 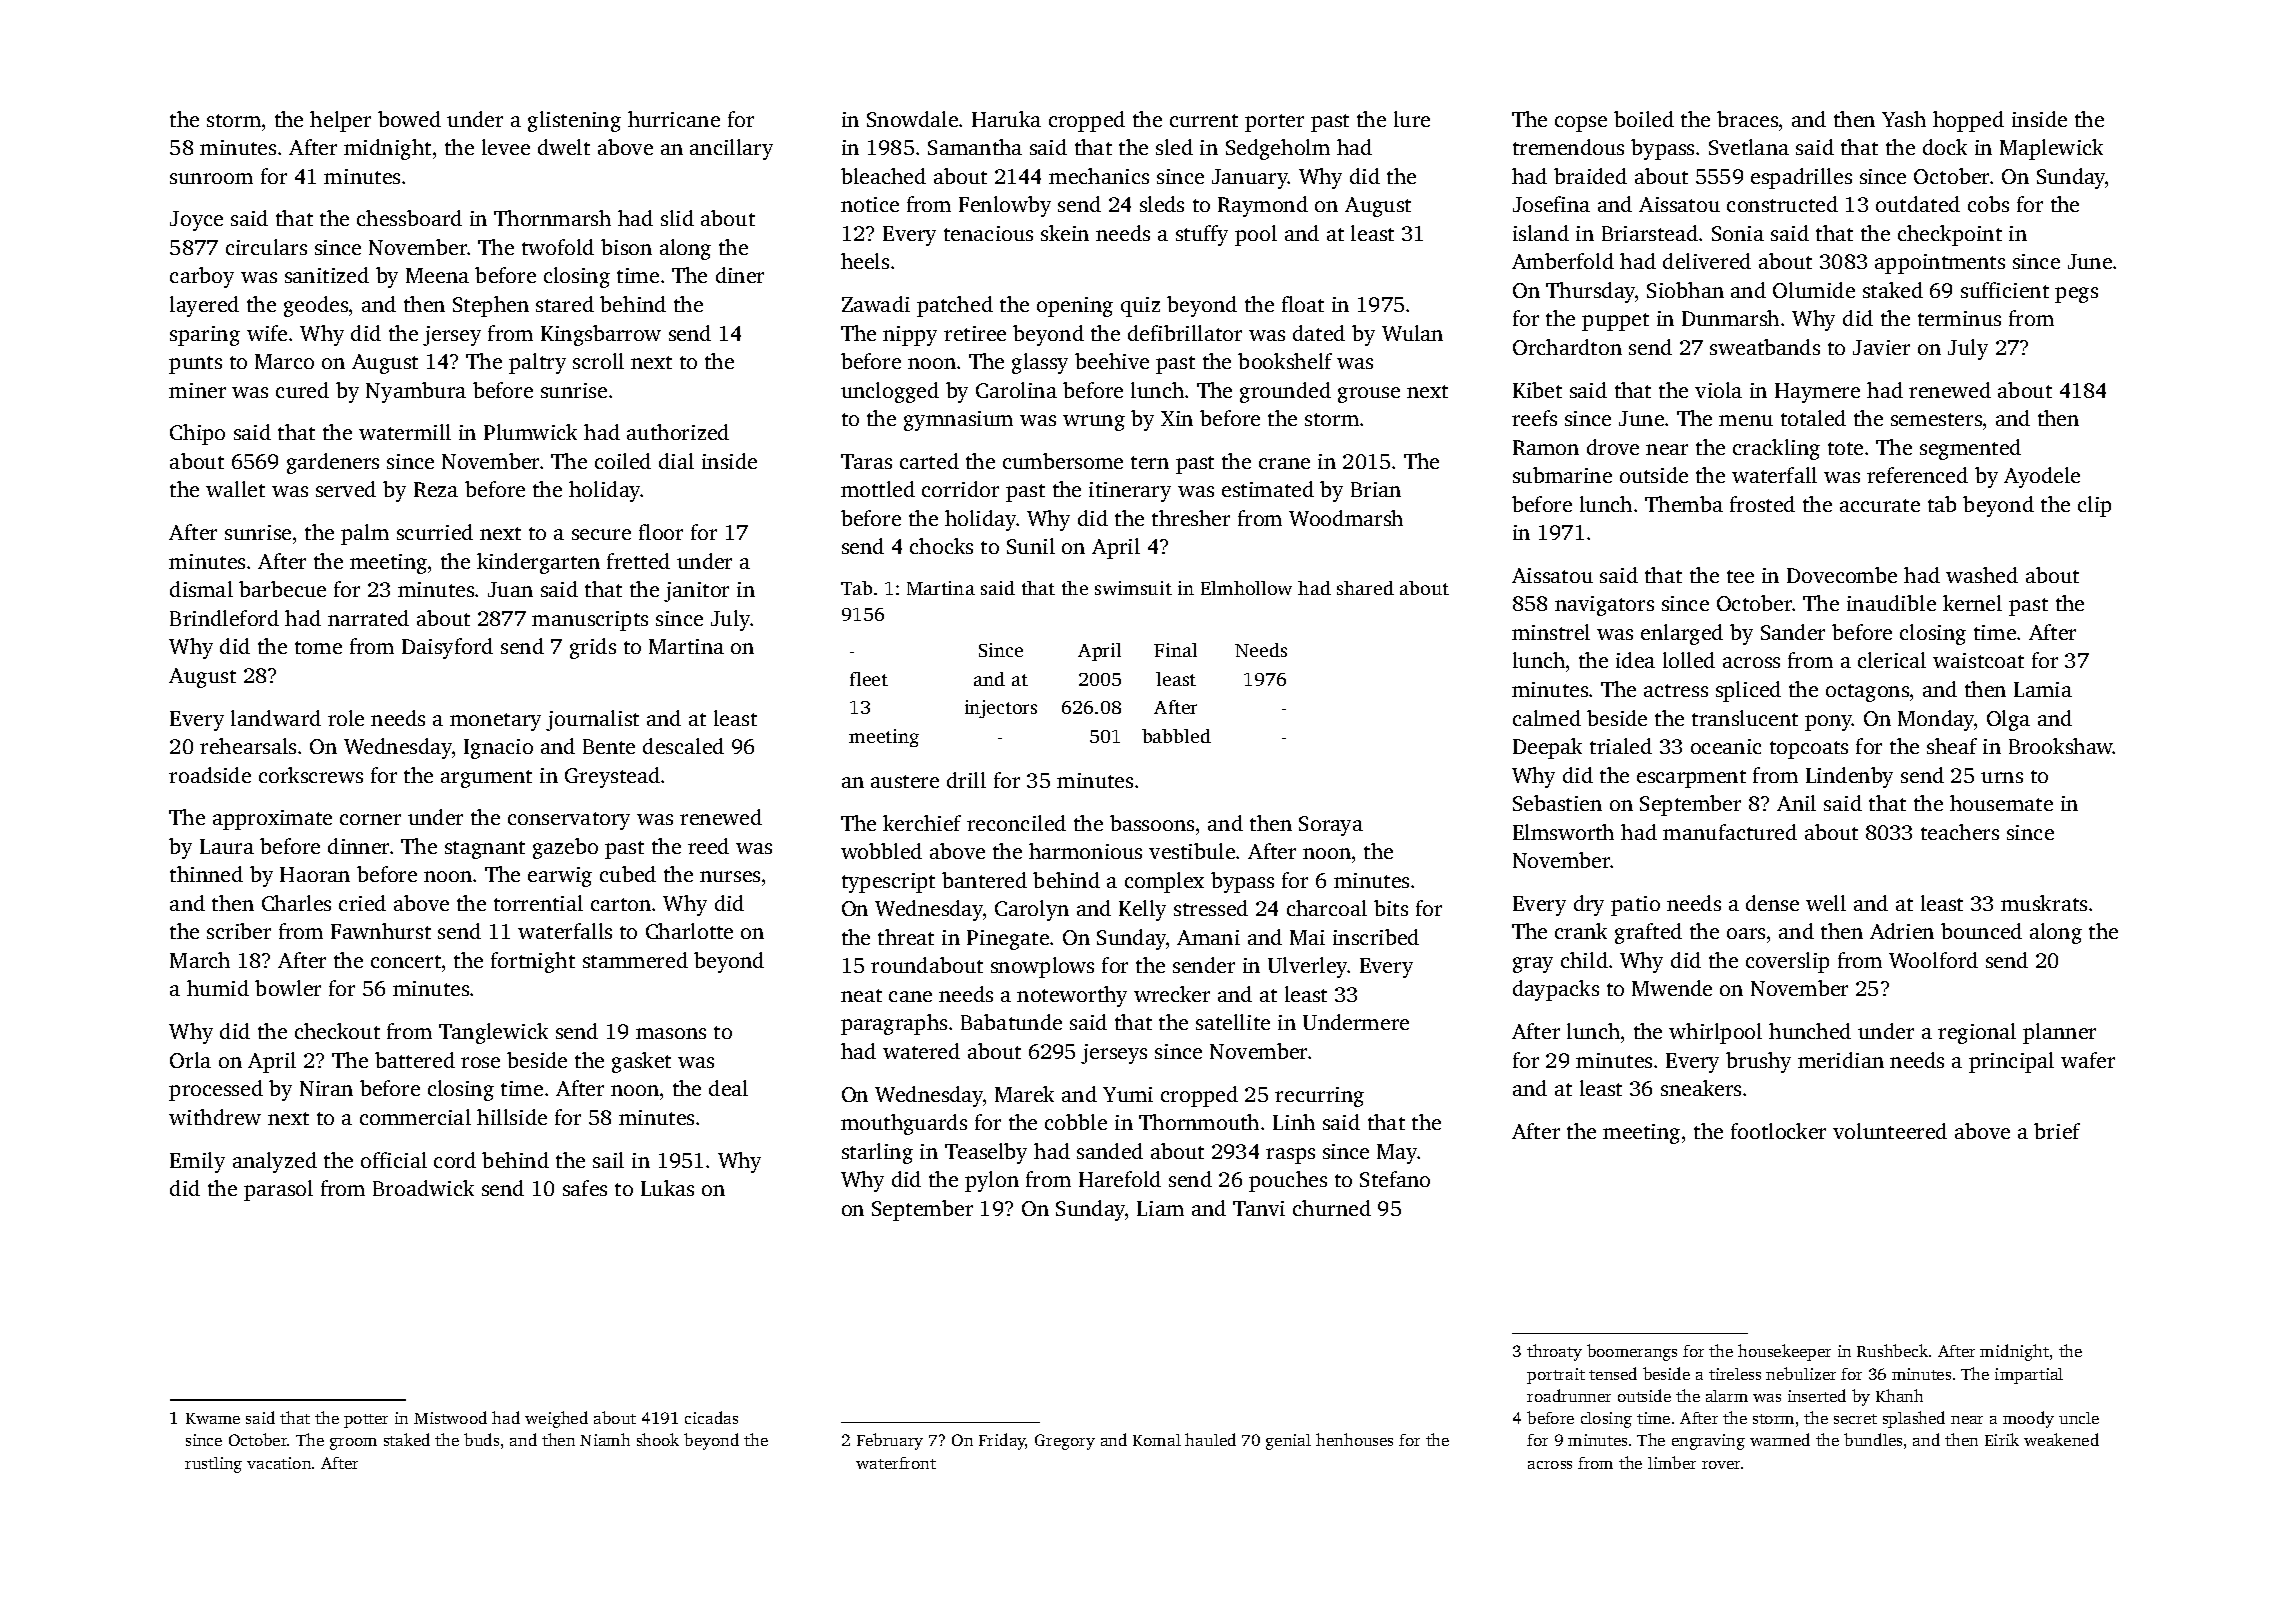 I want to click on rustling, so click(x=213, y=1465).
